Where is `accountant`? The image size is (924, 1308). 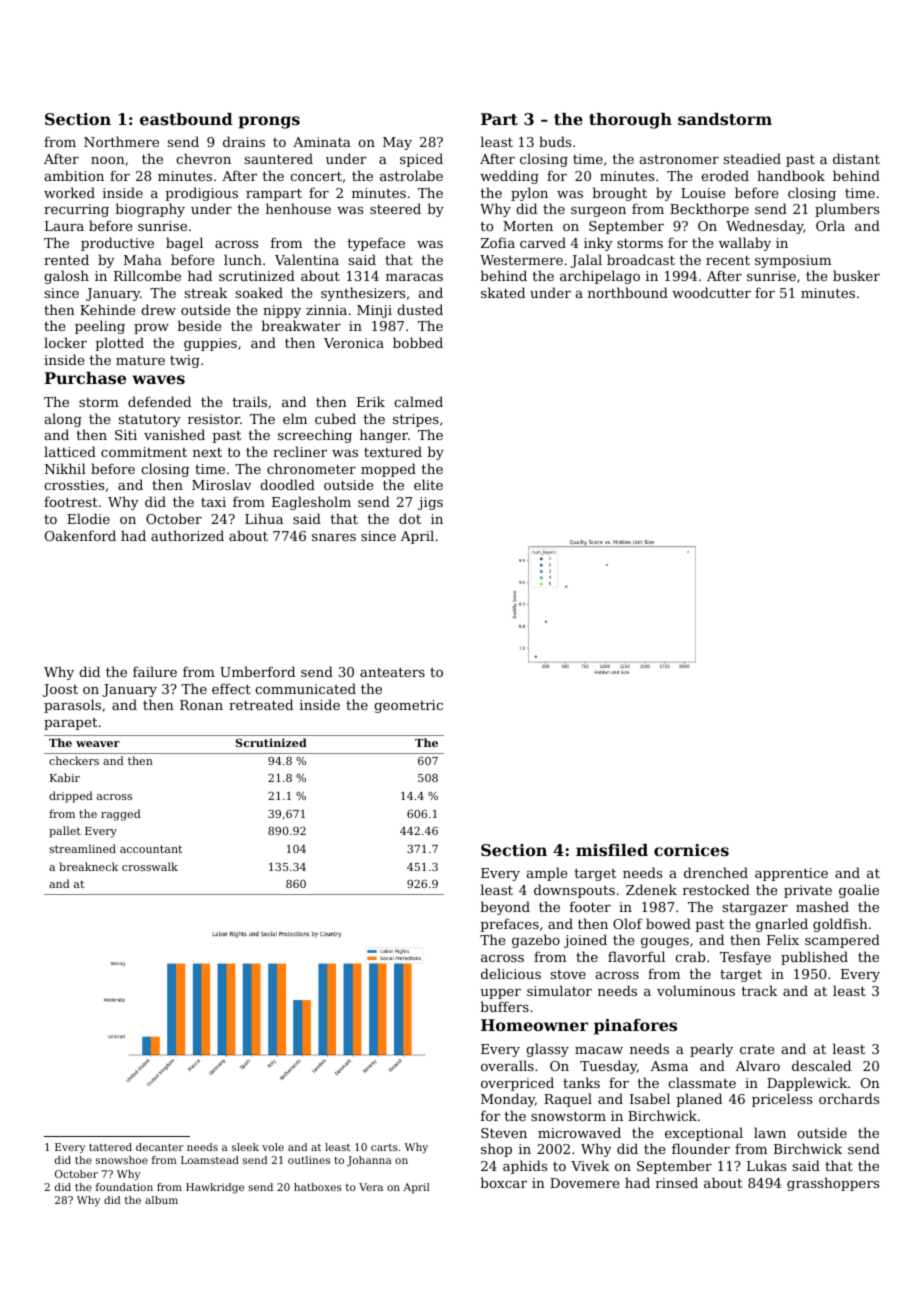 accountant is located at coordinates (151, 849).
